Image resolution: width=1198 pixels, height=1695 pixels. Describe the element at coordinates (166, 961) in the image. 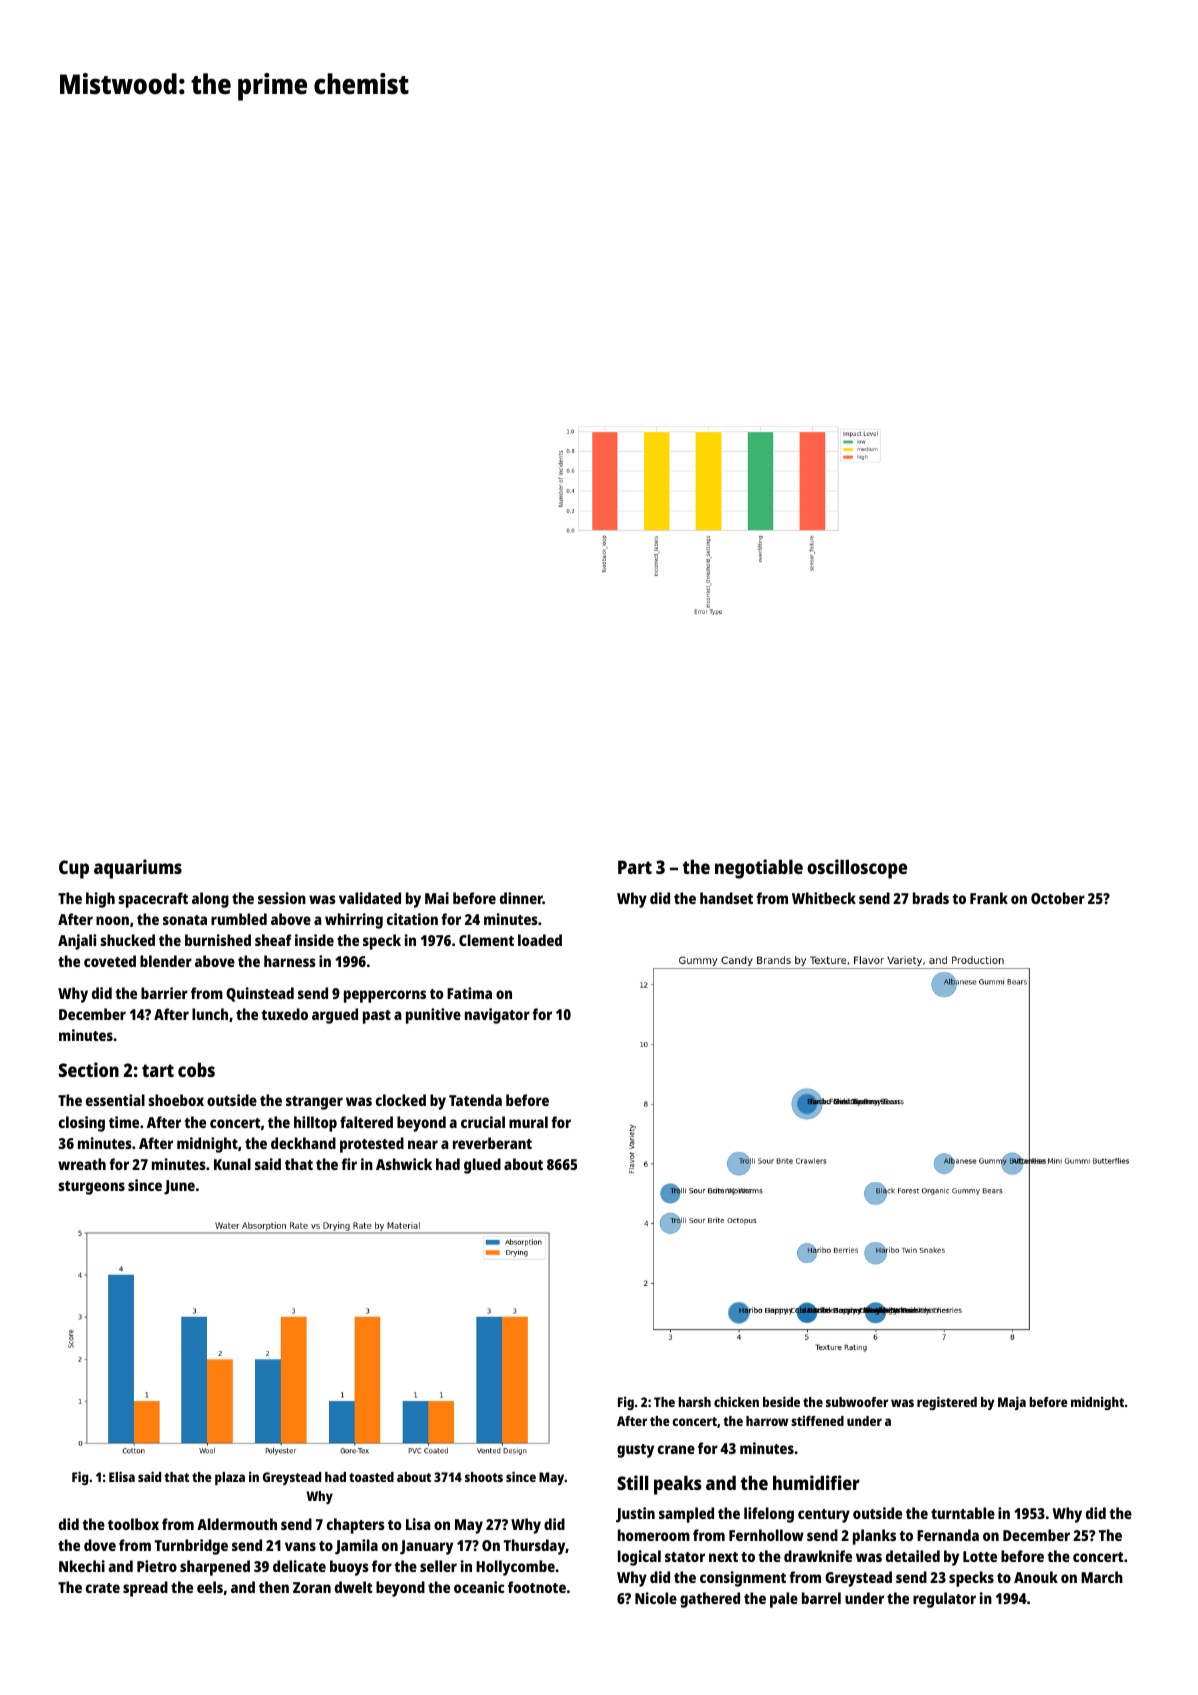

I see `blender` at that location.
